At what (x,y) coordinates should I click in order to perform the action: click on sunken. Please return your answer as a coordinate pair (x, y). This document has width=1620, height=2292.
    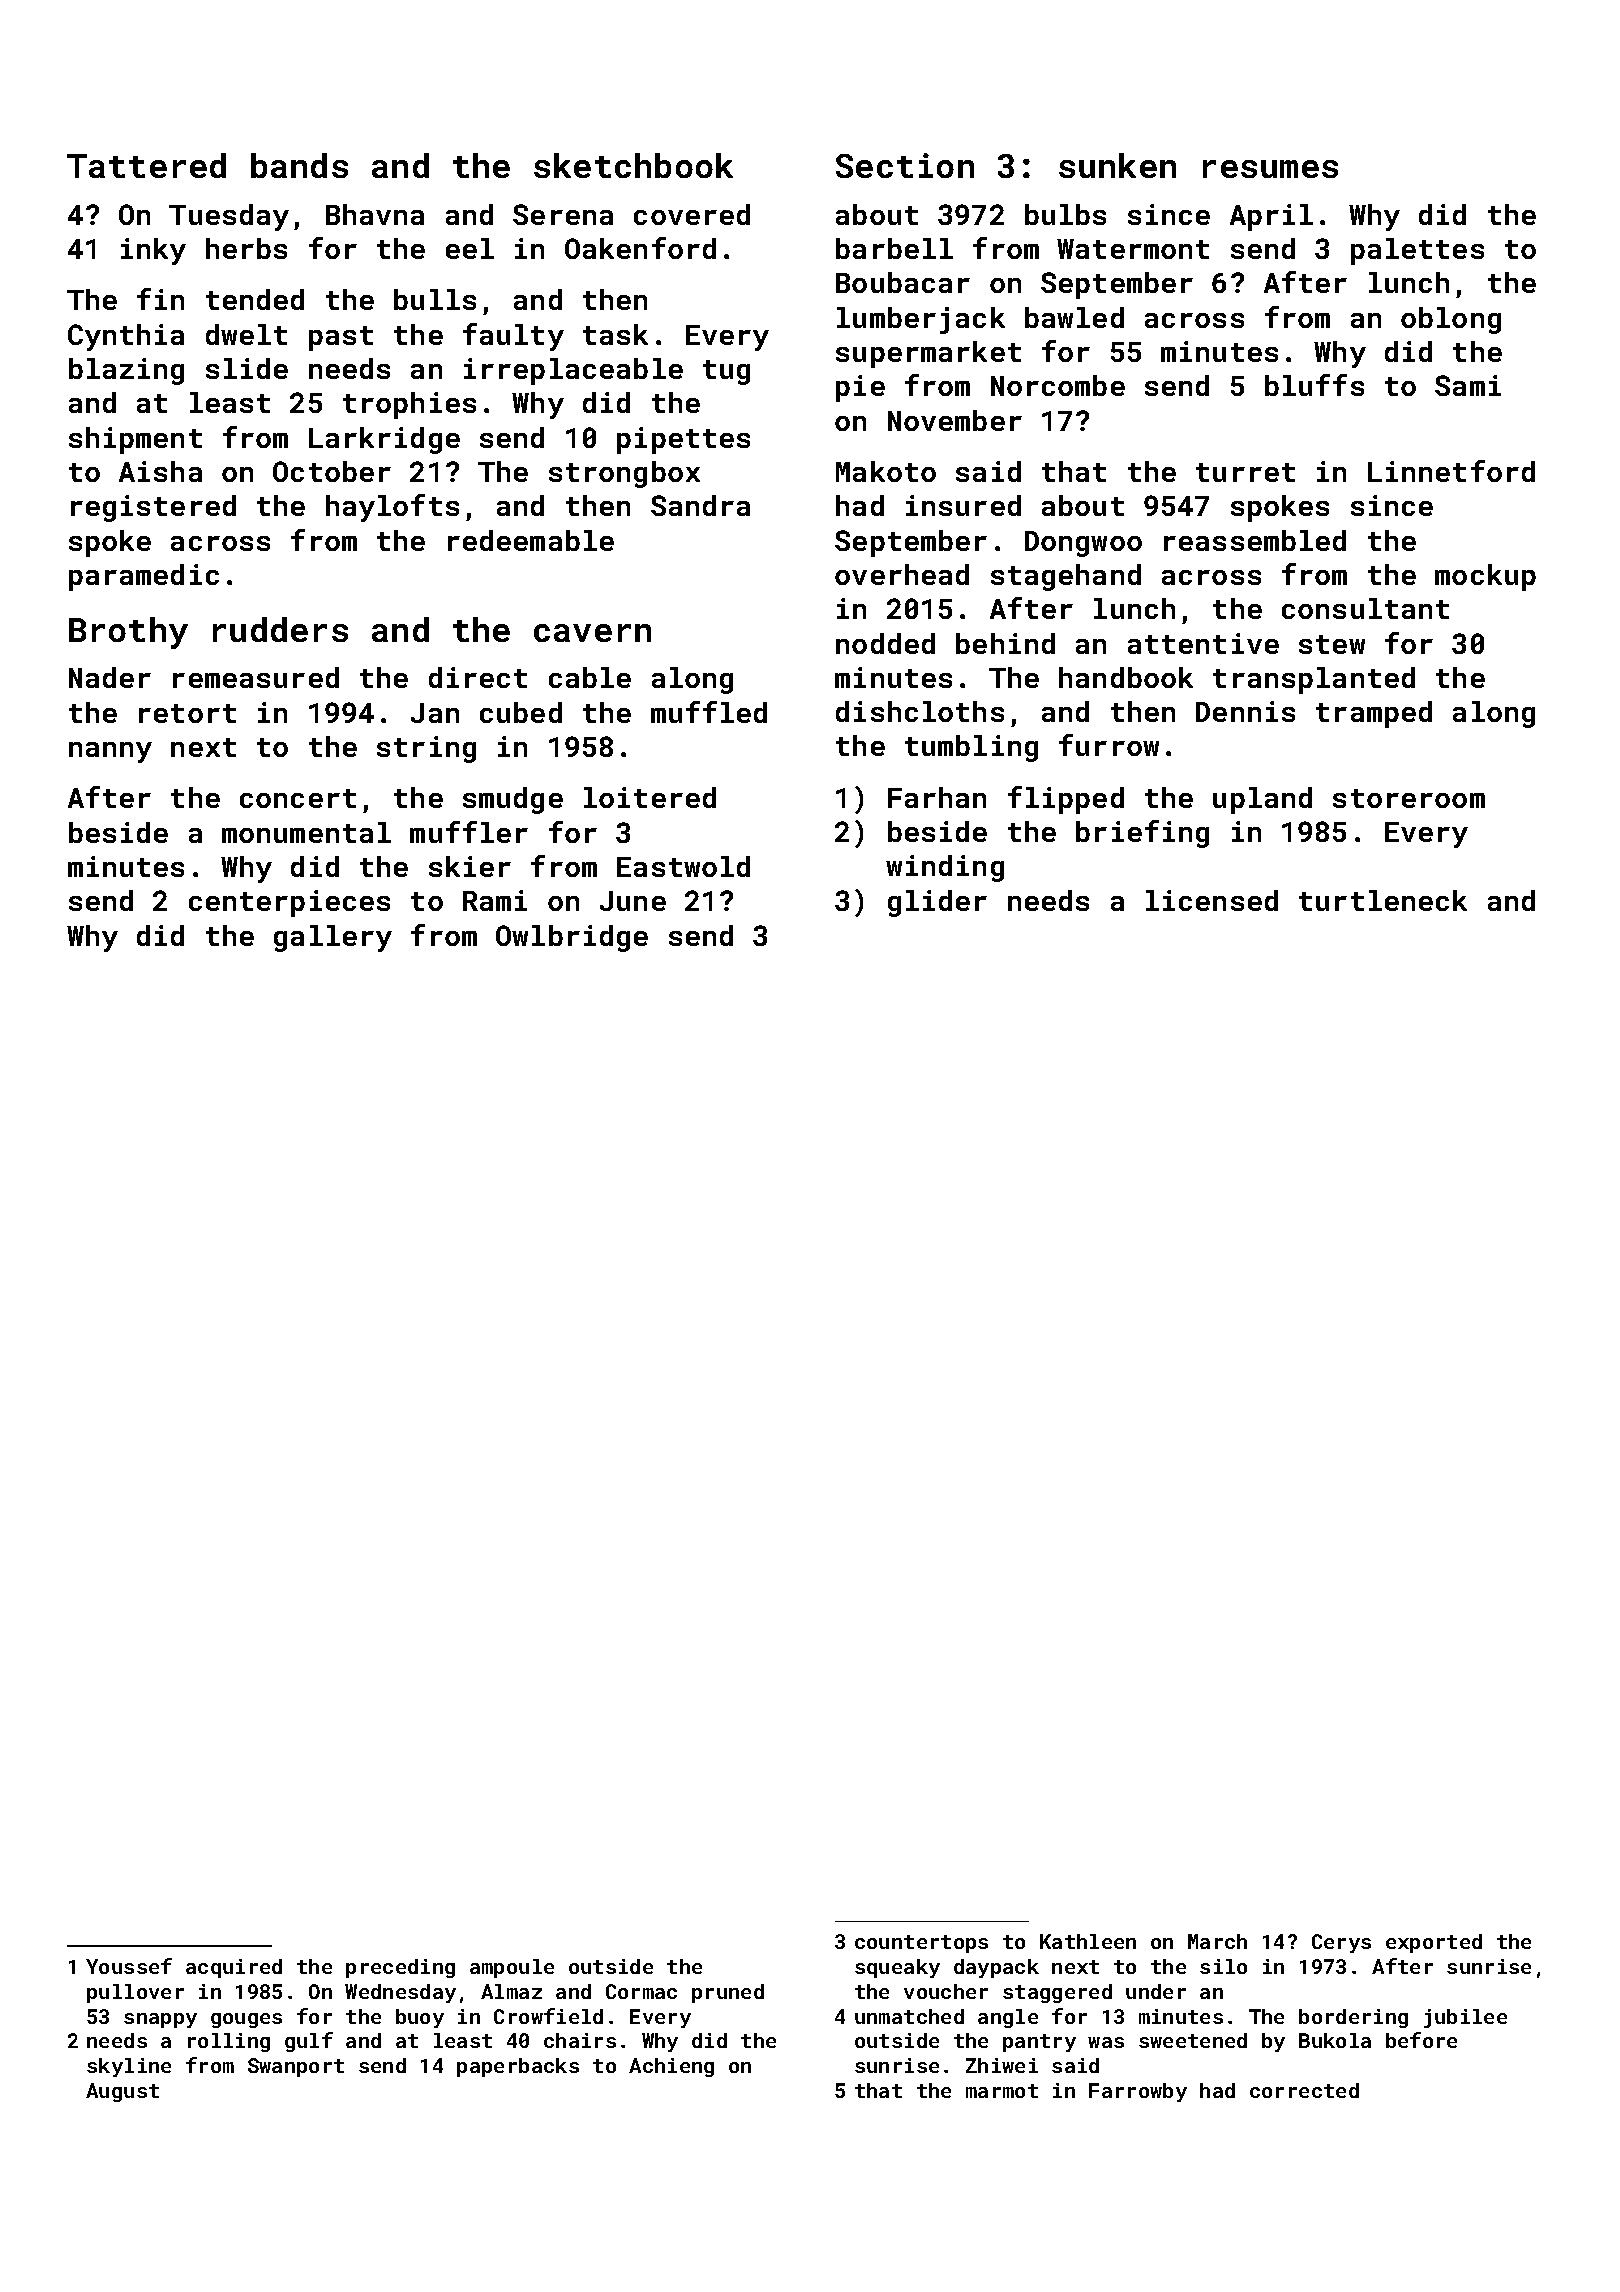
    Looking at the image, I should click on (1117, 165).
